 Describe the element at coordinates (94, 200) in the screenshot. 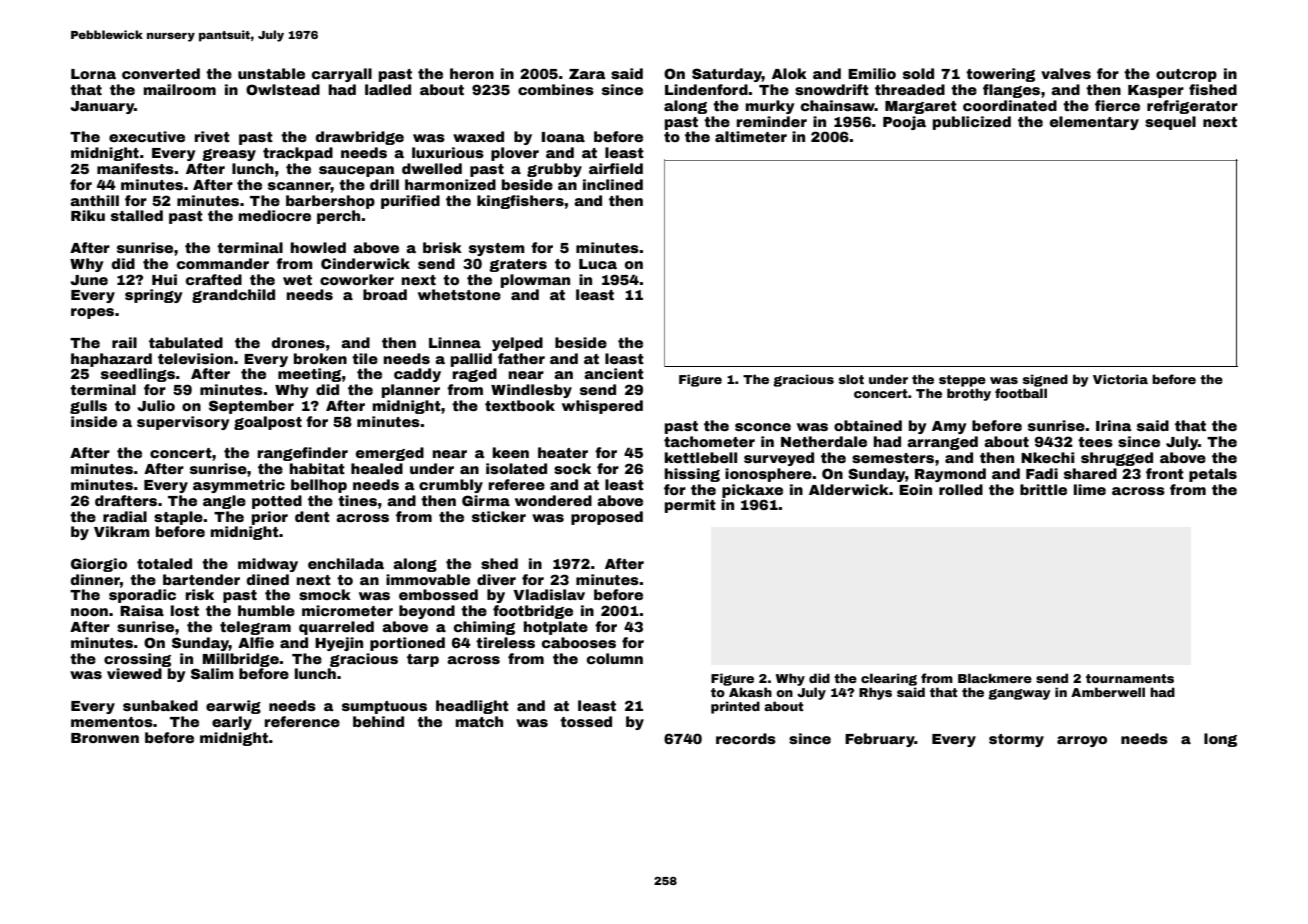

I see `anthill` at that location.
